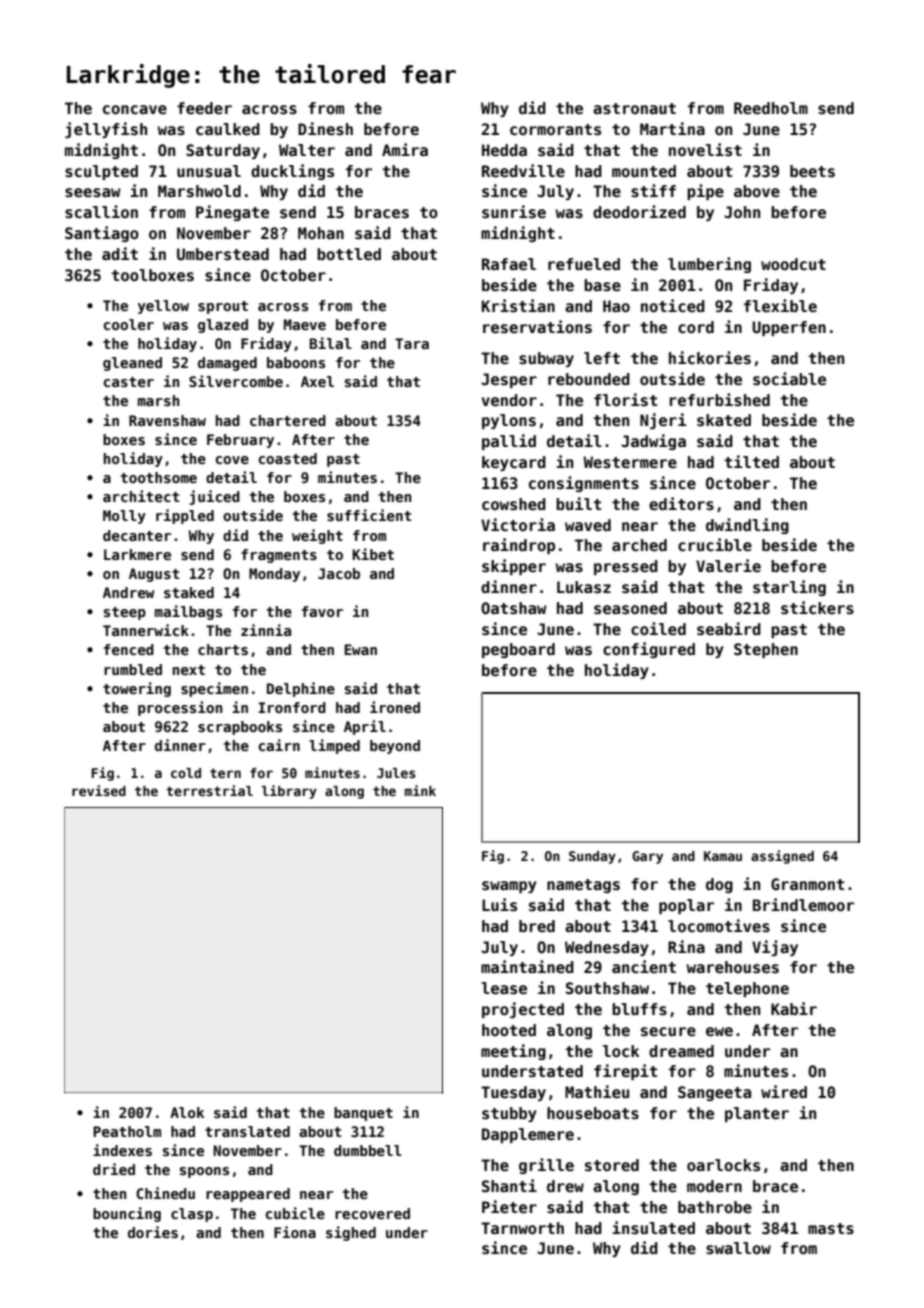 Image resolution: width=924 pixels, height=1308 pixels. What do you see at coordinates (99, 790) in the image?
I see `revised` at bounding box center [99, 790].
